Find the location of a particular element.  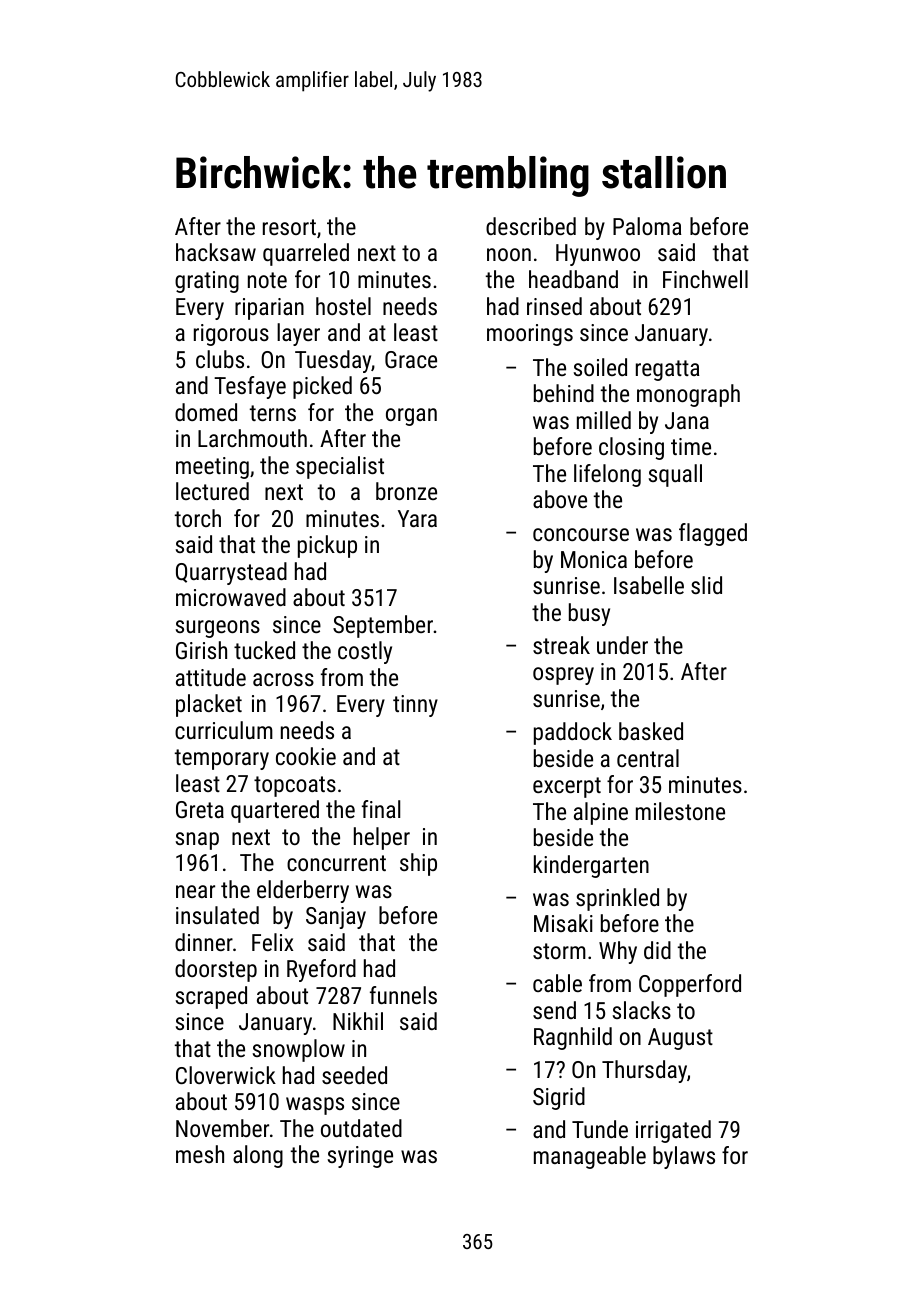

Cloverwick is located at coordinates (226, 1075).
